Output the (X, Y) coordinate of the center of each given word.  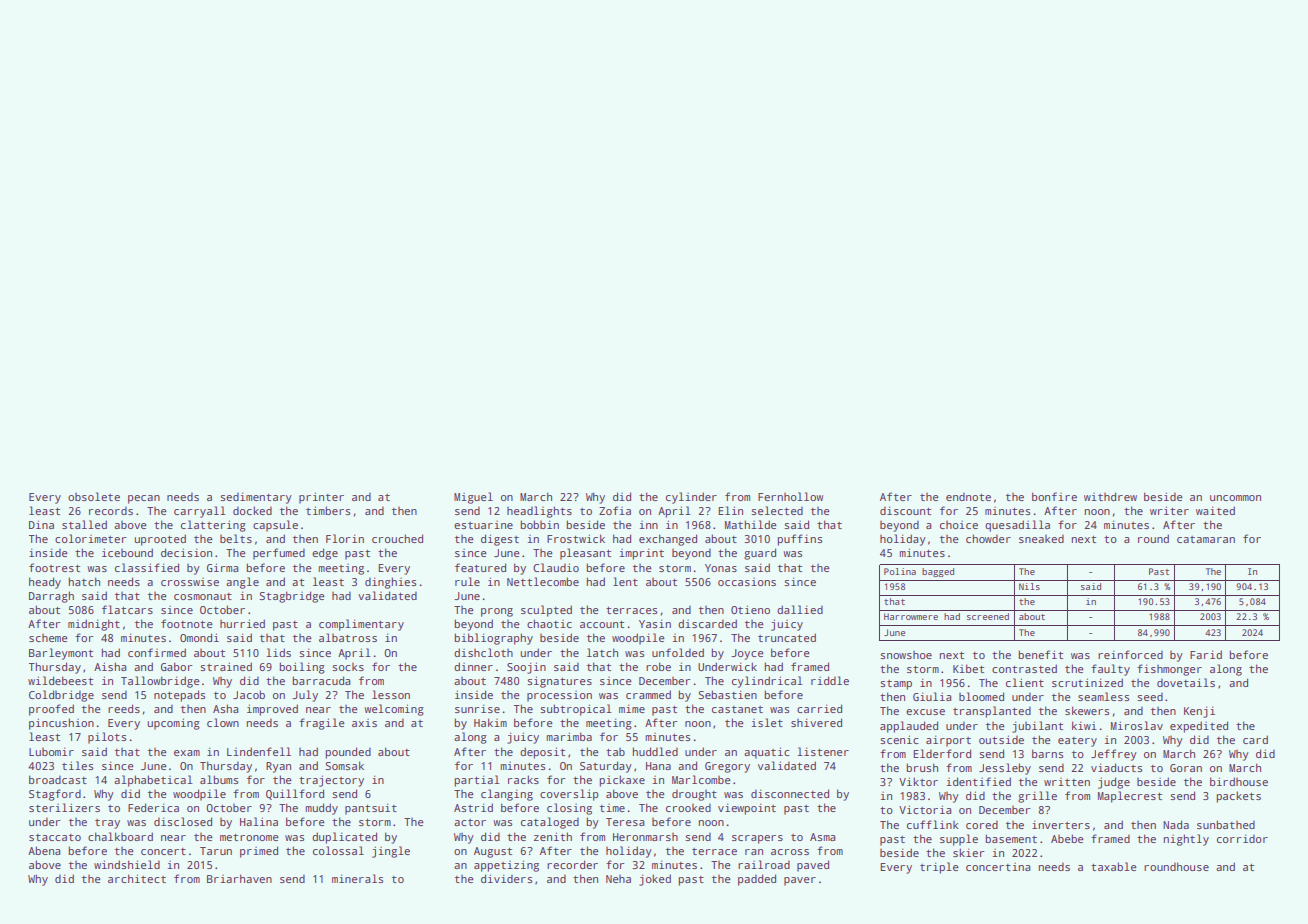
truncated (787, 637)
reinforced (1130, 654)
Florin (345, 538)
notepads (179, 696)
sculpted (546, 611)
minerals (357, 878)
